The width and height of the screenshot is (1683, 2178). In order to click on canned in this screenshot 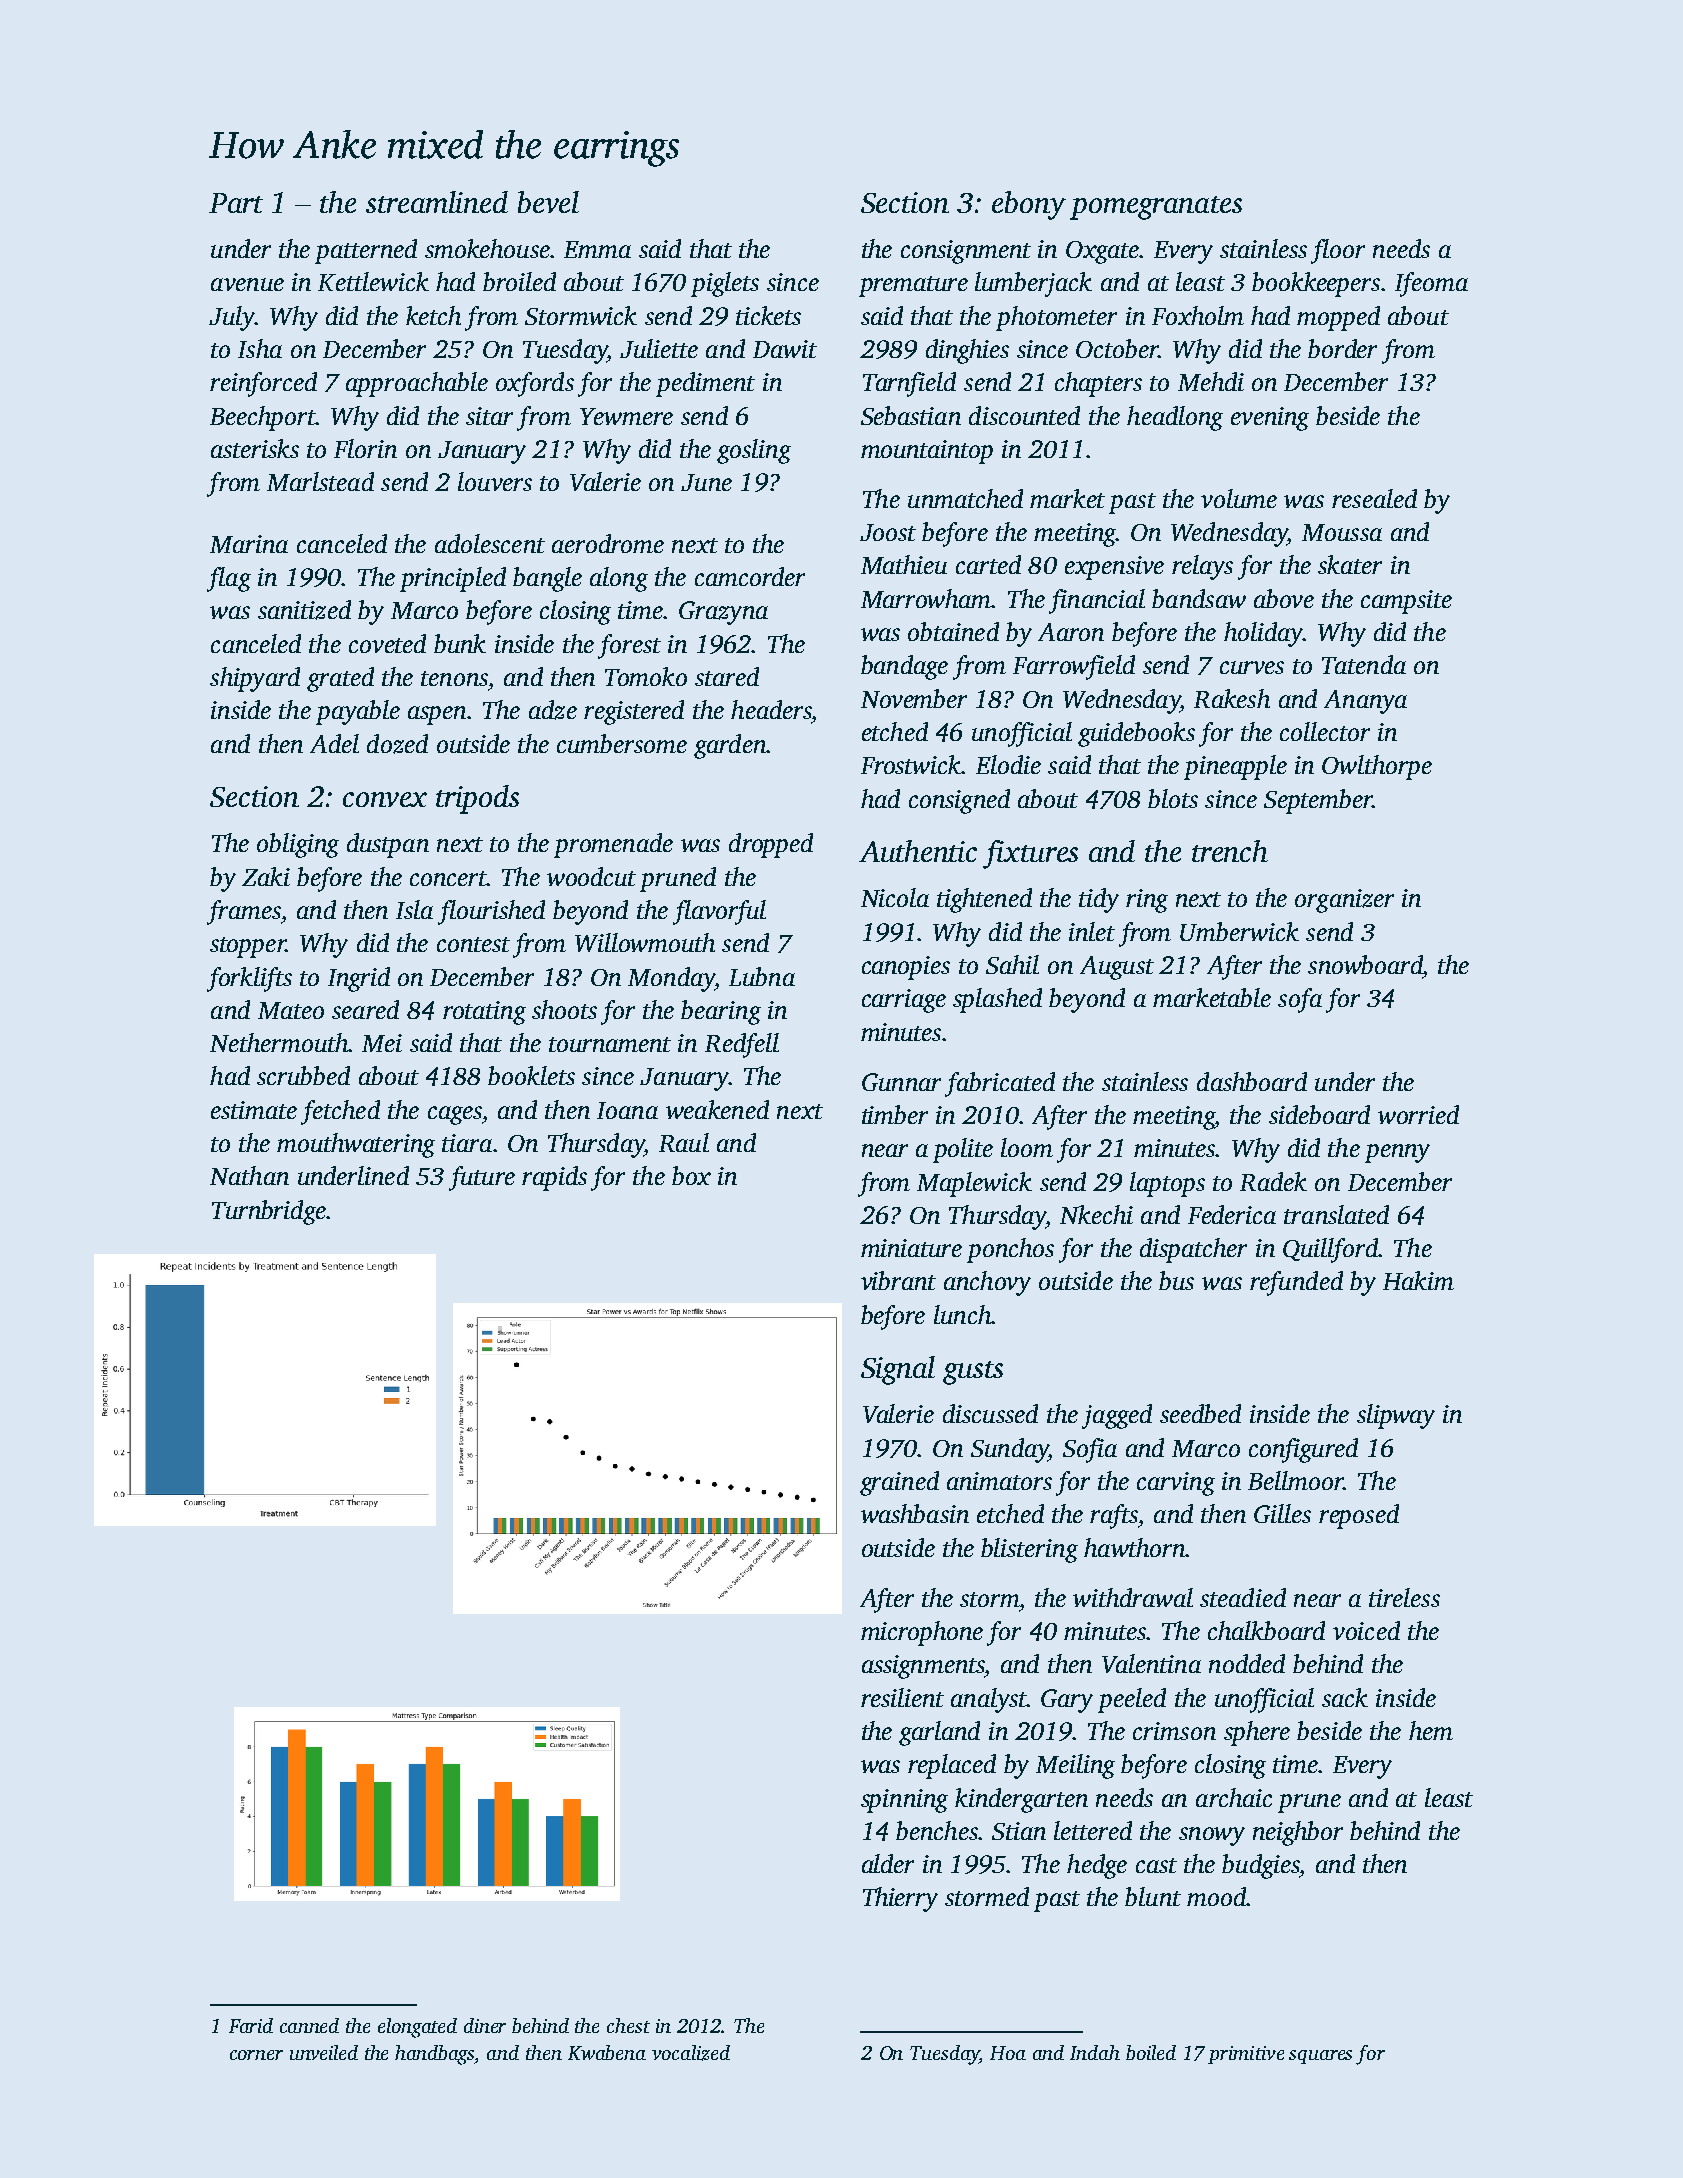, I will do `click(309, 2025)`.
